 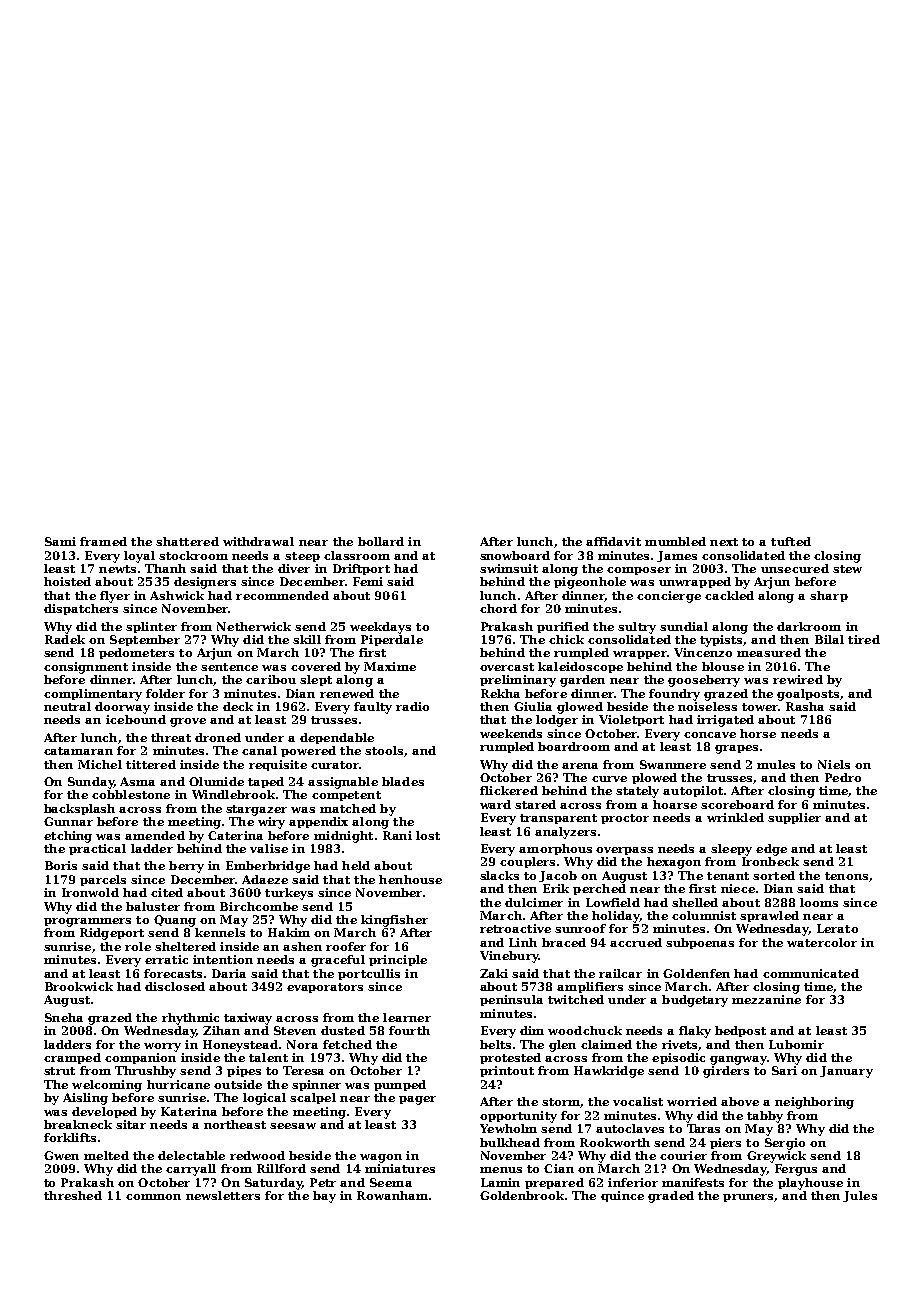 What do you see at coordinates (381, 541) in the screenshot?
I see `bollard` at bounding box center [381, 541].
